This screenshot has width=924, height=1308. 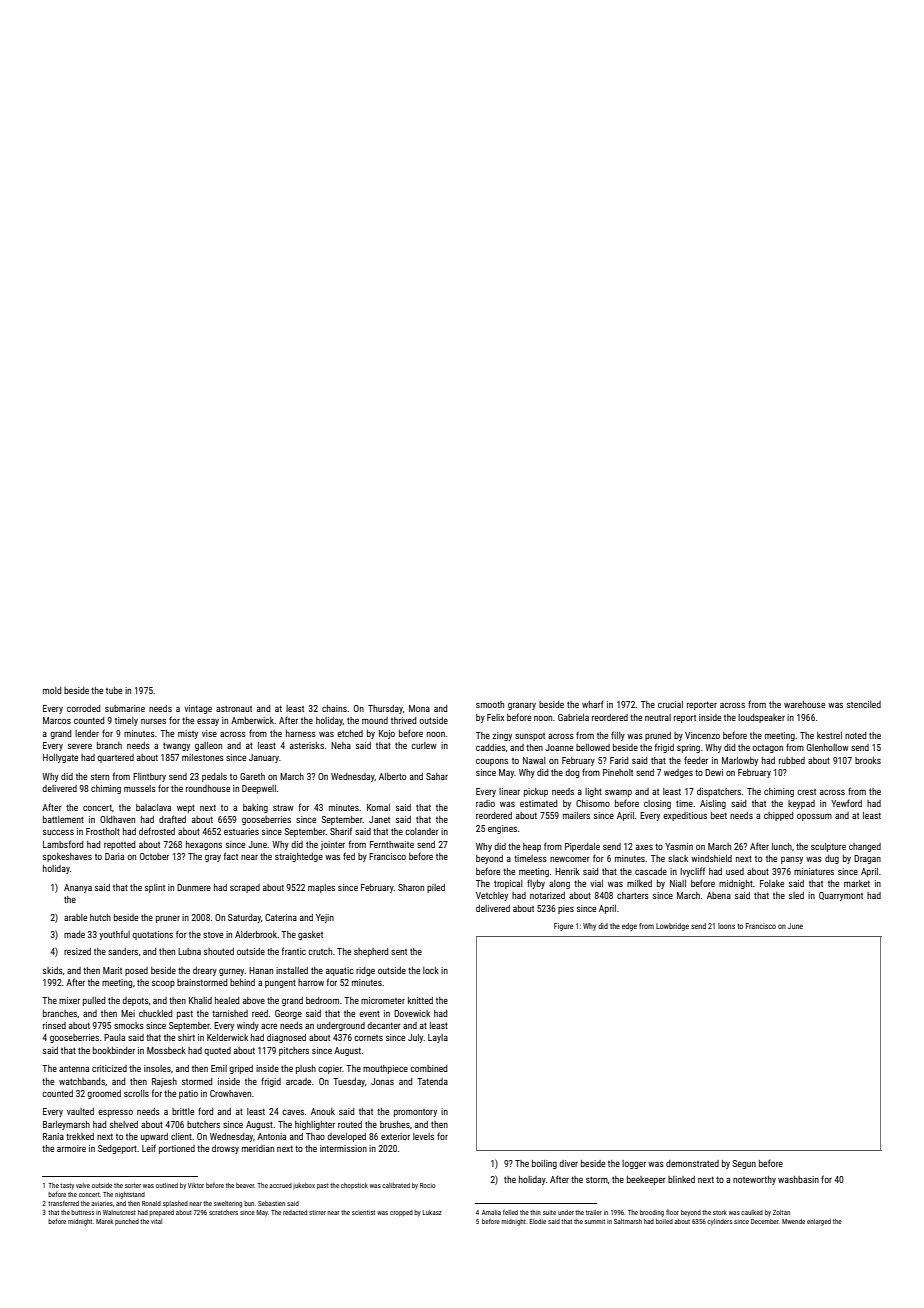 I want to click on promontory, so click(x=415, y=1113).
